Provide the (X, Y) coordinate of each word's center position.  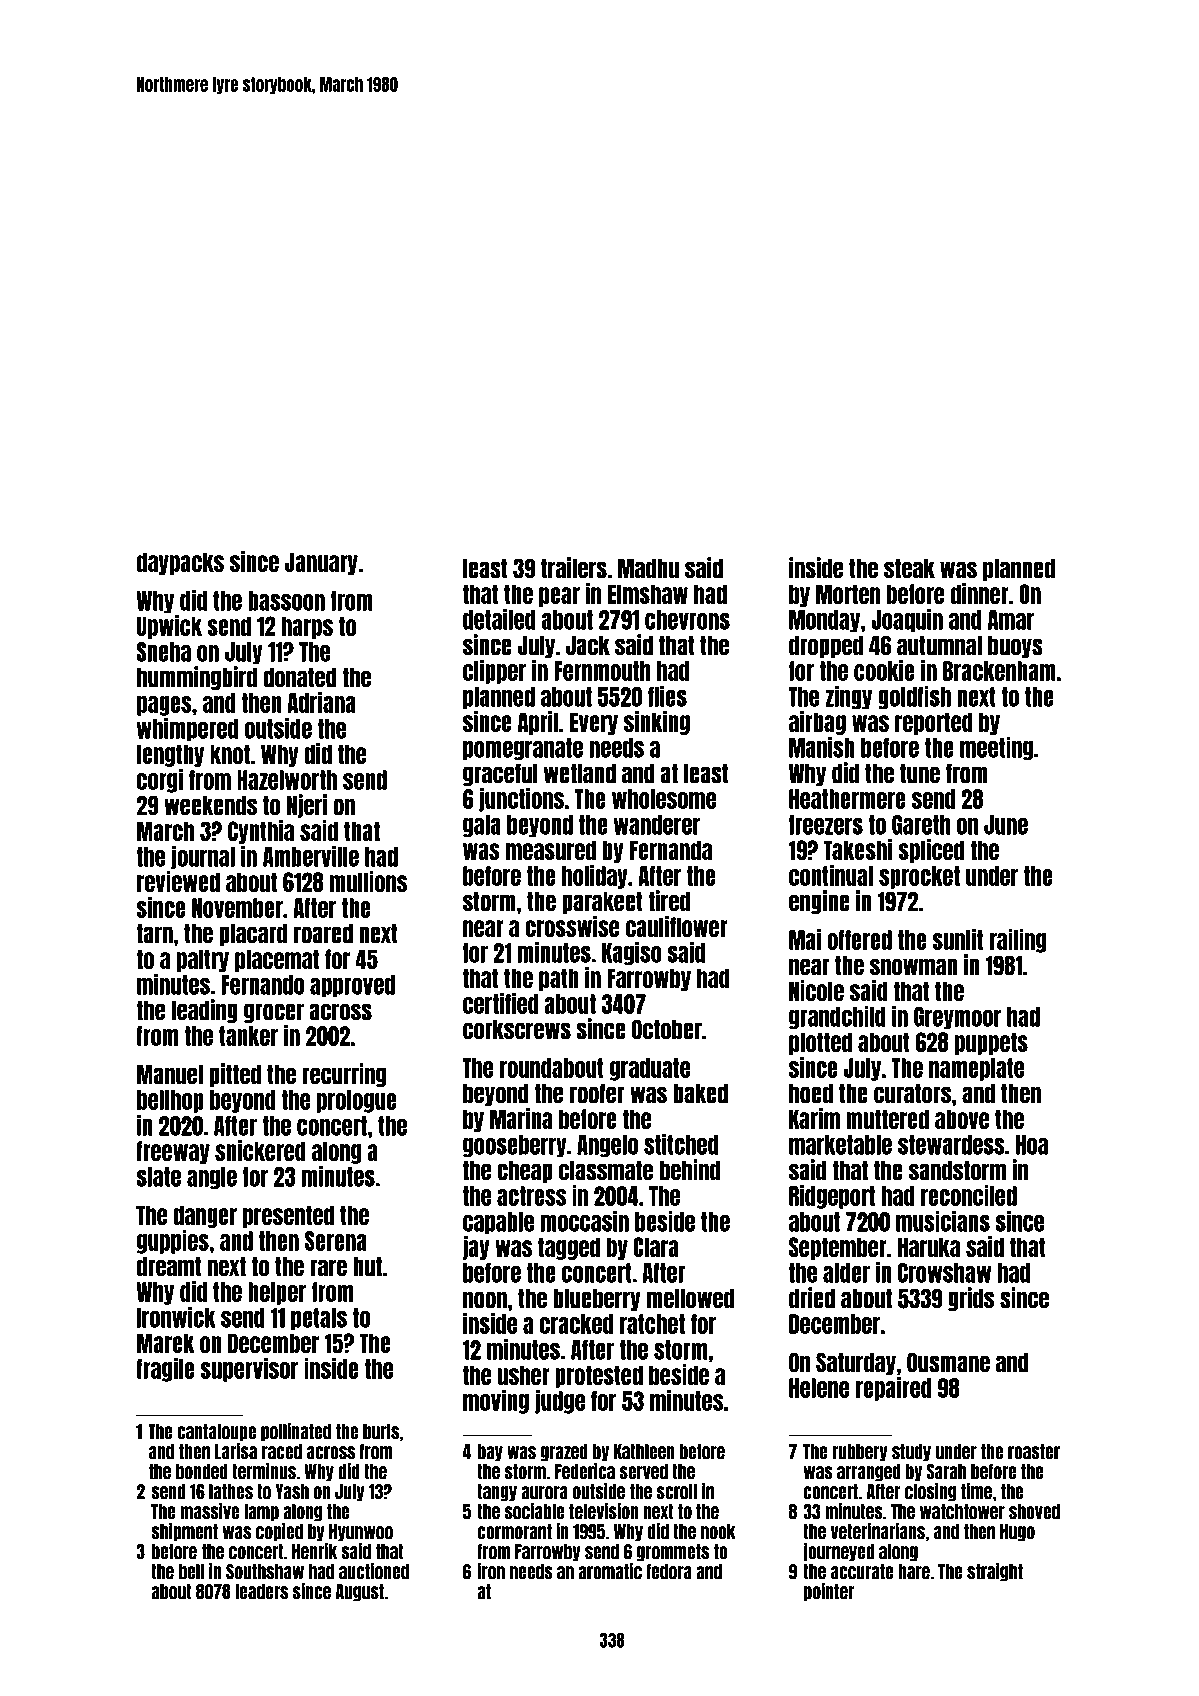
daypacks (180, 563)
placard (253, 935)
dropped (826, 647)
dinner (980, 593)
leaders (261, 1592)
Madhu (648, 569)
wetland (580, 774)
